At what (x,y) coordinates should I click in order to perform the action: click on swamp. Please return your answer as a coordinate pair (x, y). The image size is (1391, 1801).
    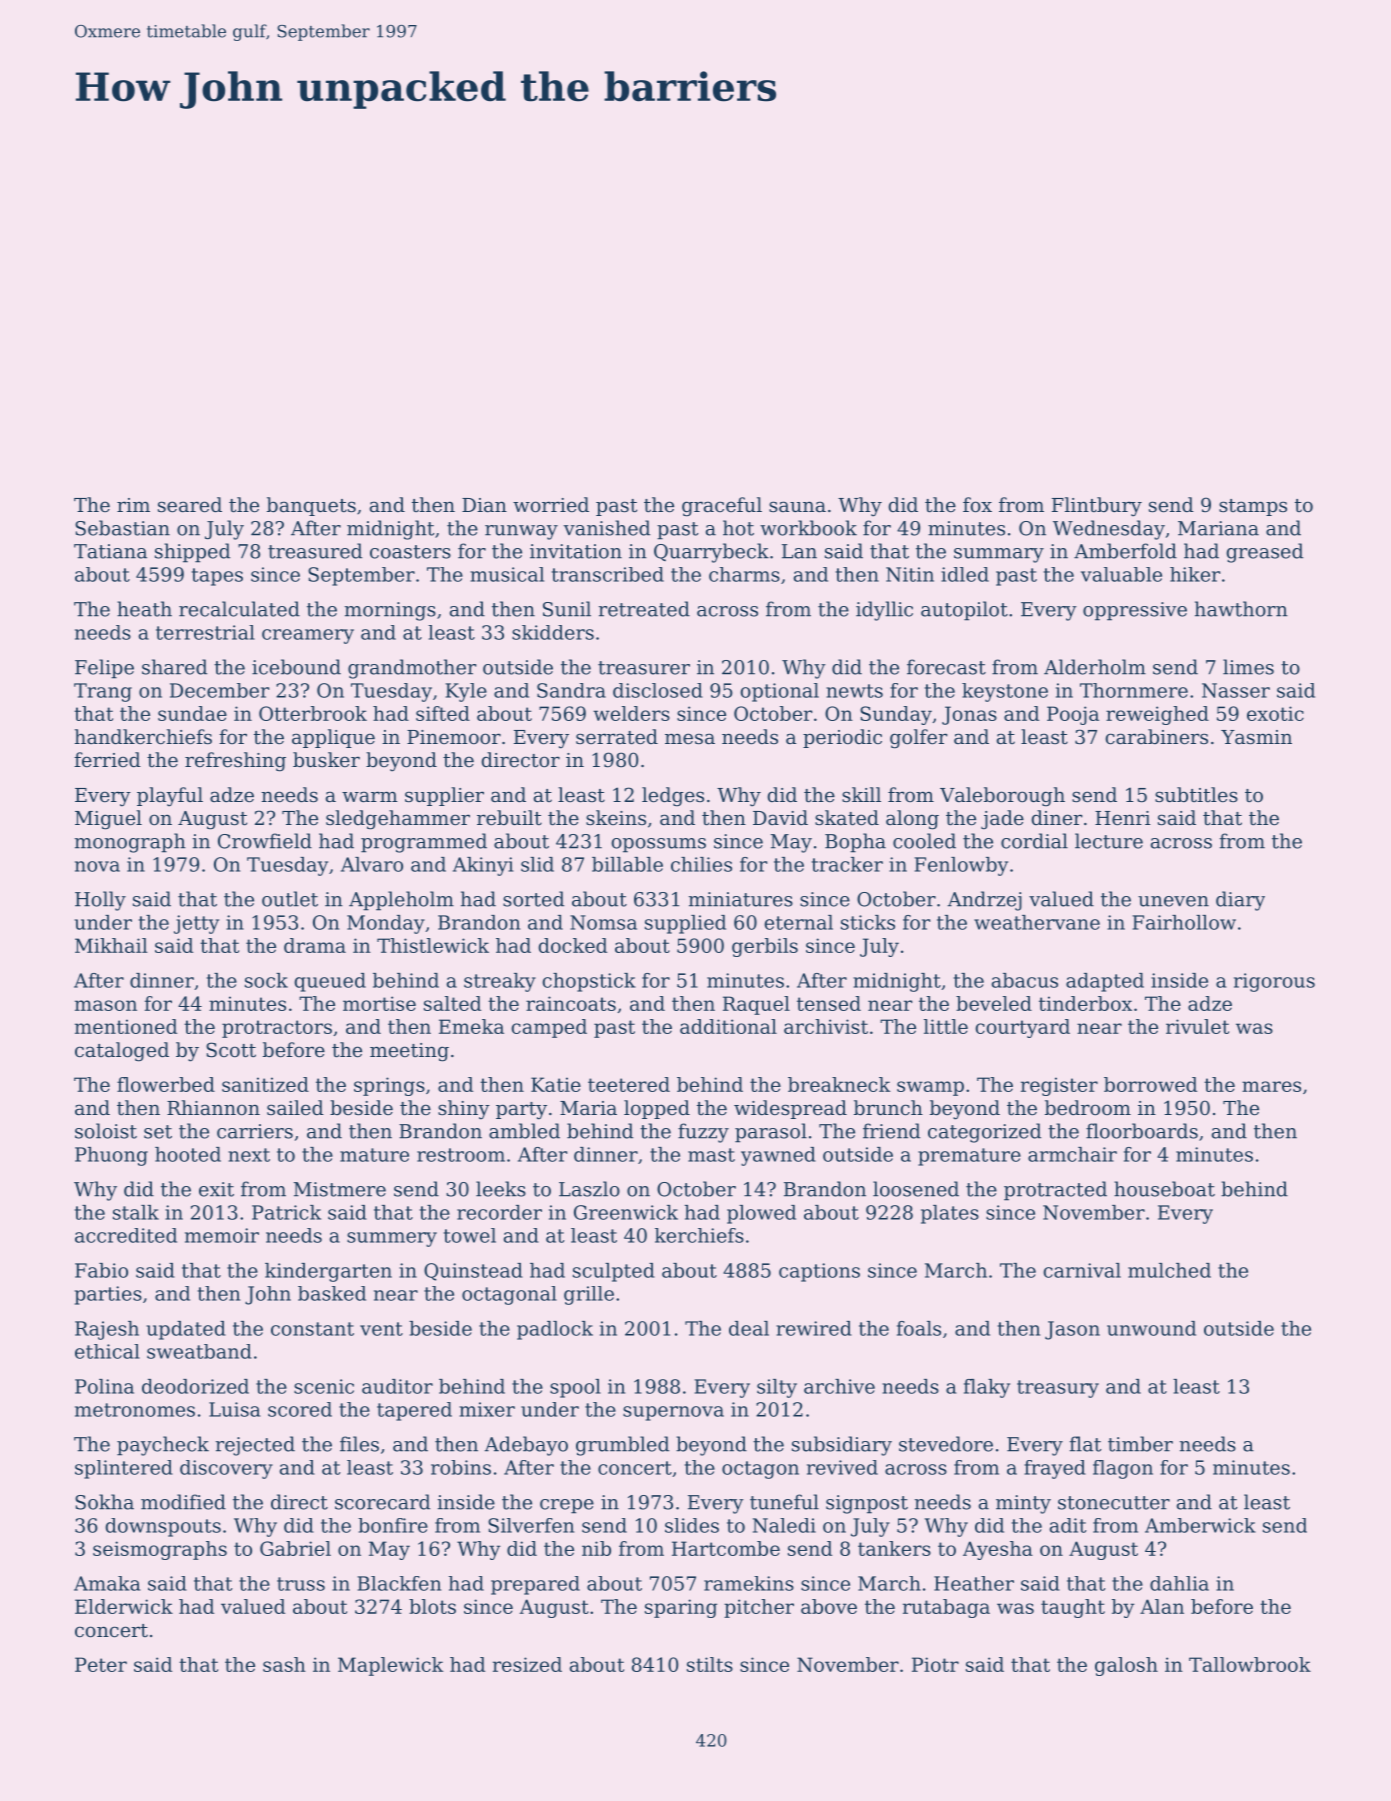
    Looking at the image, I should click on (930, 1088).
